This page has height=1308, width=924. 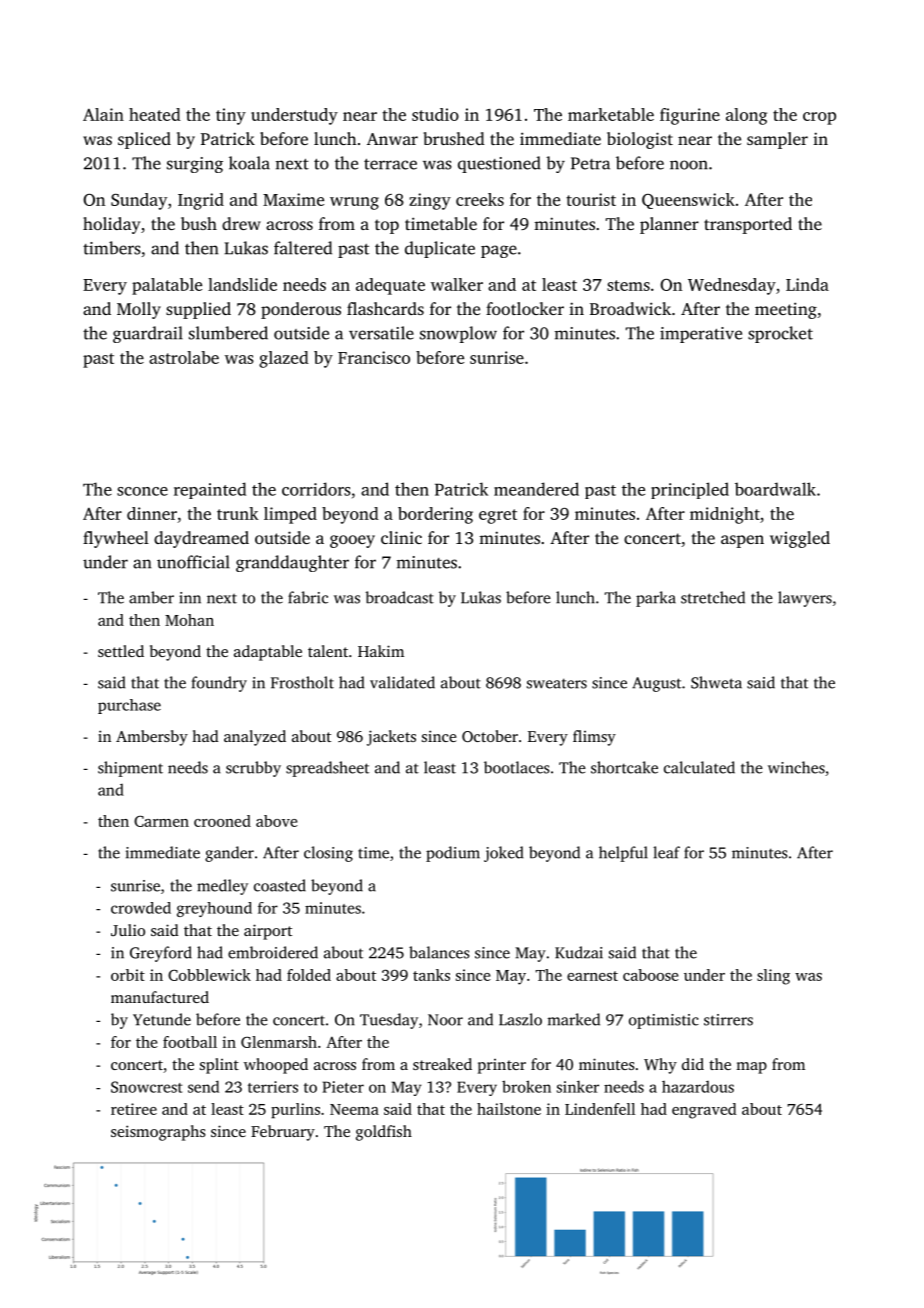 What do you see at coordinates (773, 977) in the page?
I see `sling` at bounding box center [773, 977].
